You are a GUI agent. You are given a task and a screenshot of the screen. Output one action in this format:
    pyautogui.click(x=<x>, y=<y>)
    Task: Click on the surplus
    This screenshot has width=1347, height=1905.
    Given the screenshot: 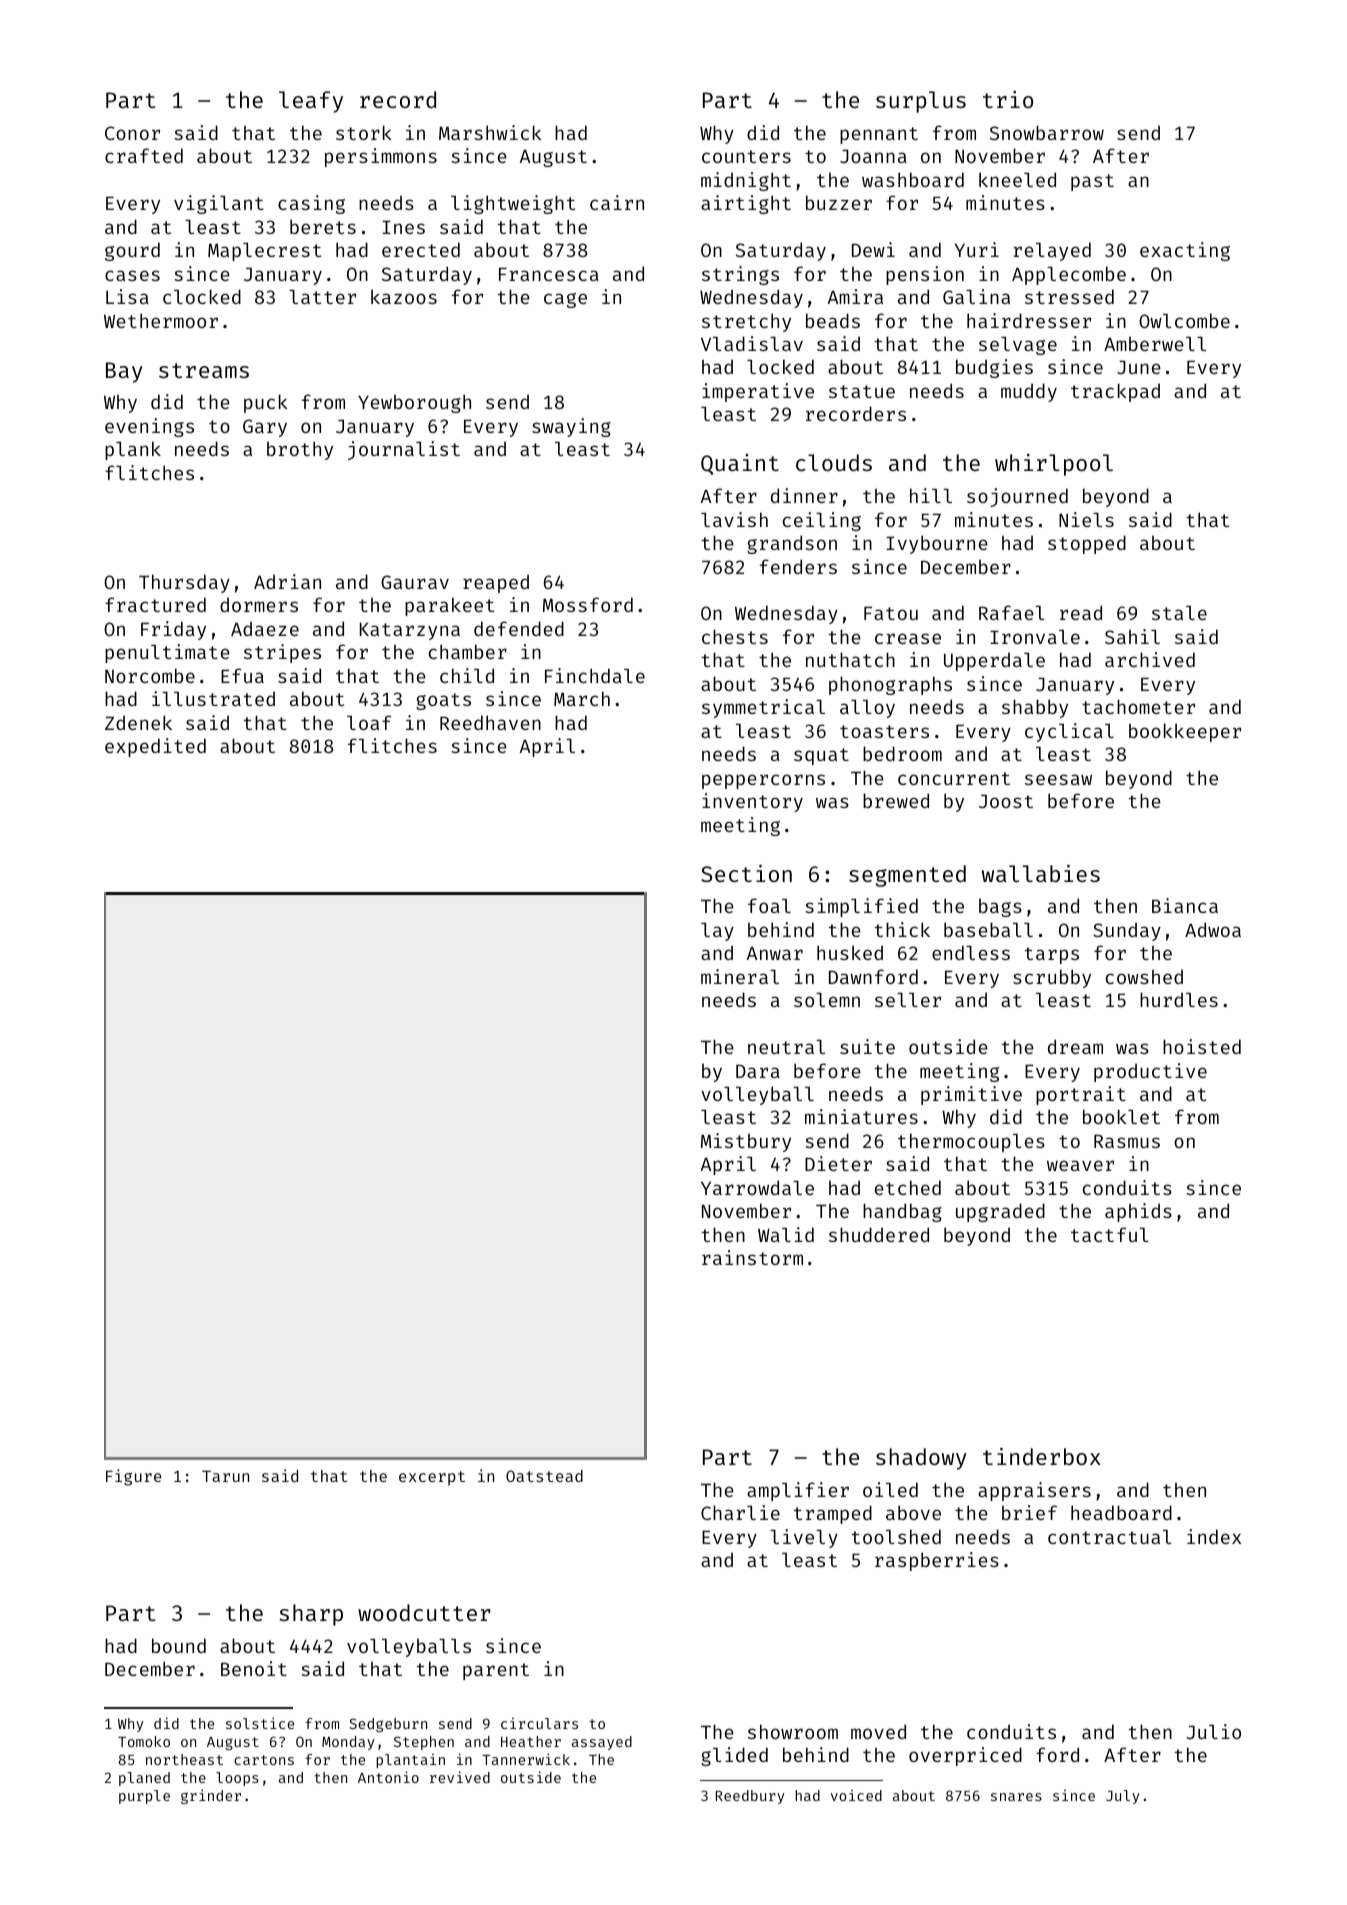 What is the action you would take?
    pyautogui.click(x=921, y=102)
